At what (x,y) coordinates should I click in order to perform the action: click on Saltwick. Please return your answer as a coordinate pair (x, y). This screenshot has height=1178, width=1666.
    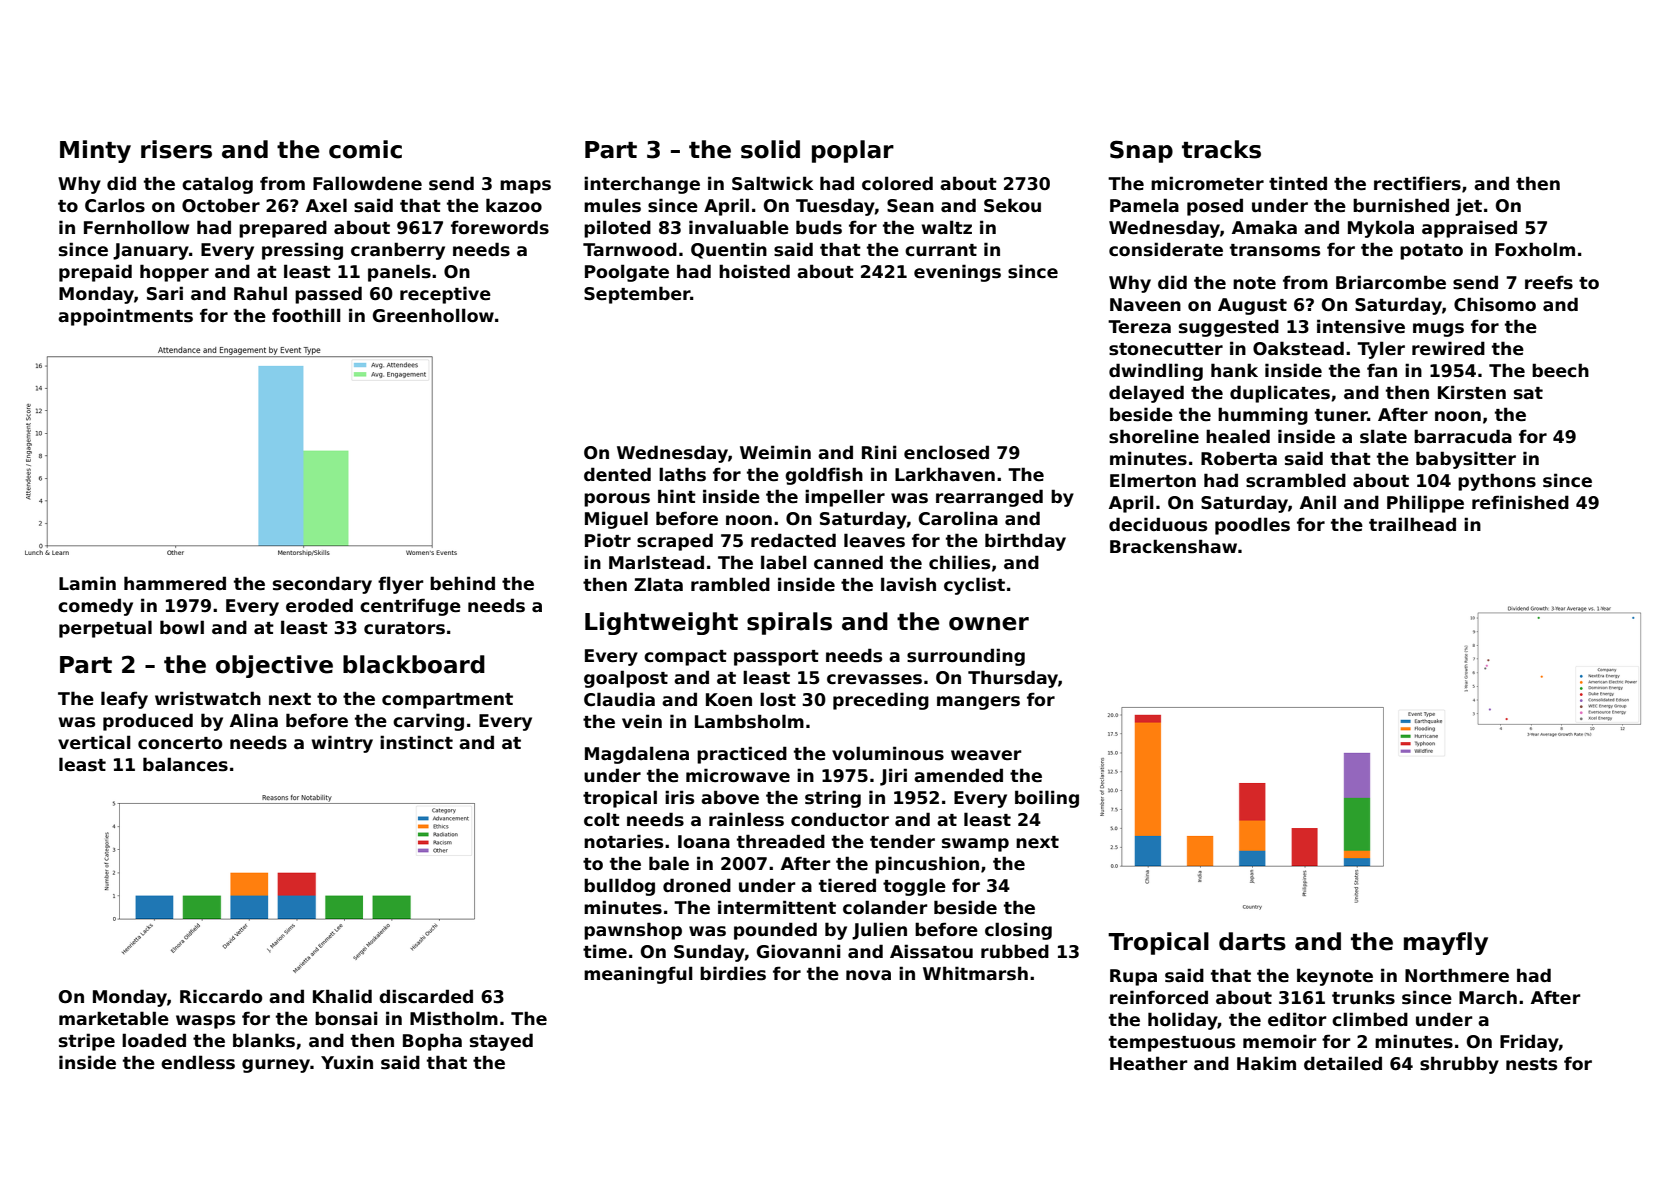
    Looking at the image, I should click on (772, 183).
